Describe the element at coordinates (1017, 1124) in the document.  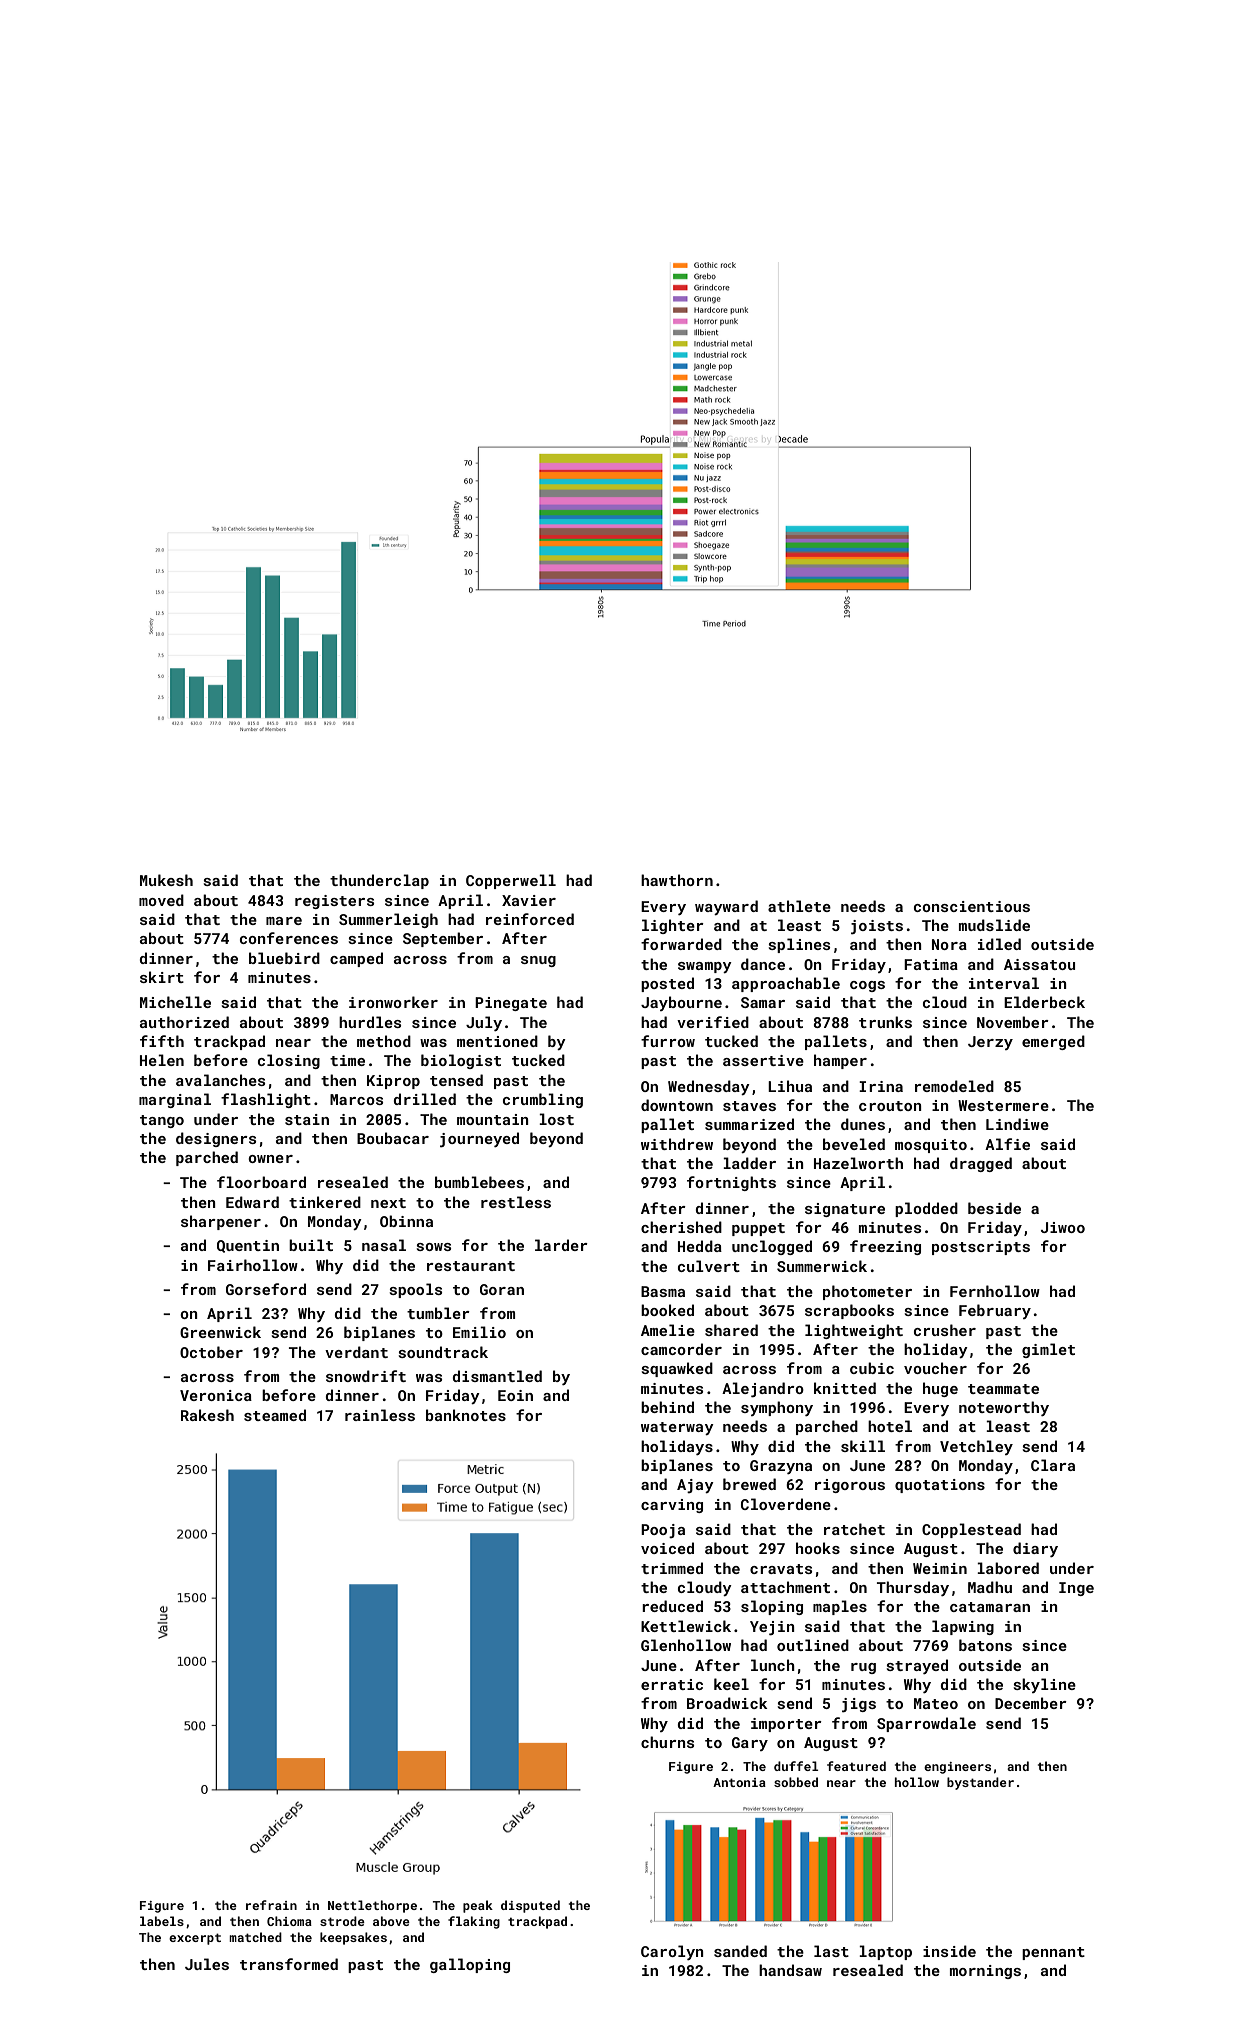
I see `Lindiwe` at that location.
